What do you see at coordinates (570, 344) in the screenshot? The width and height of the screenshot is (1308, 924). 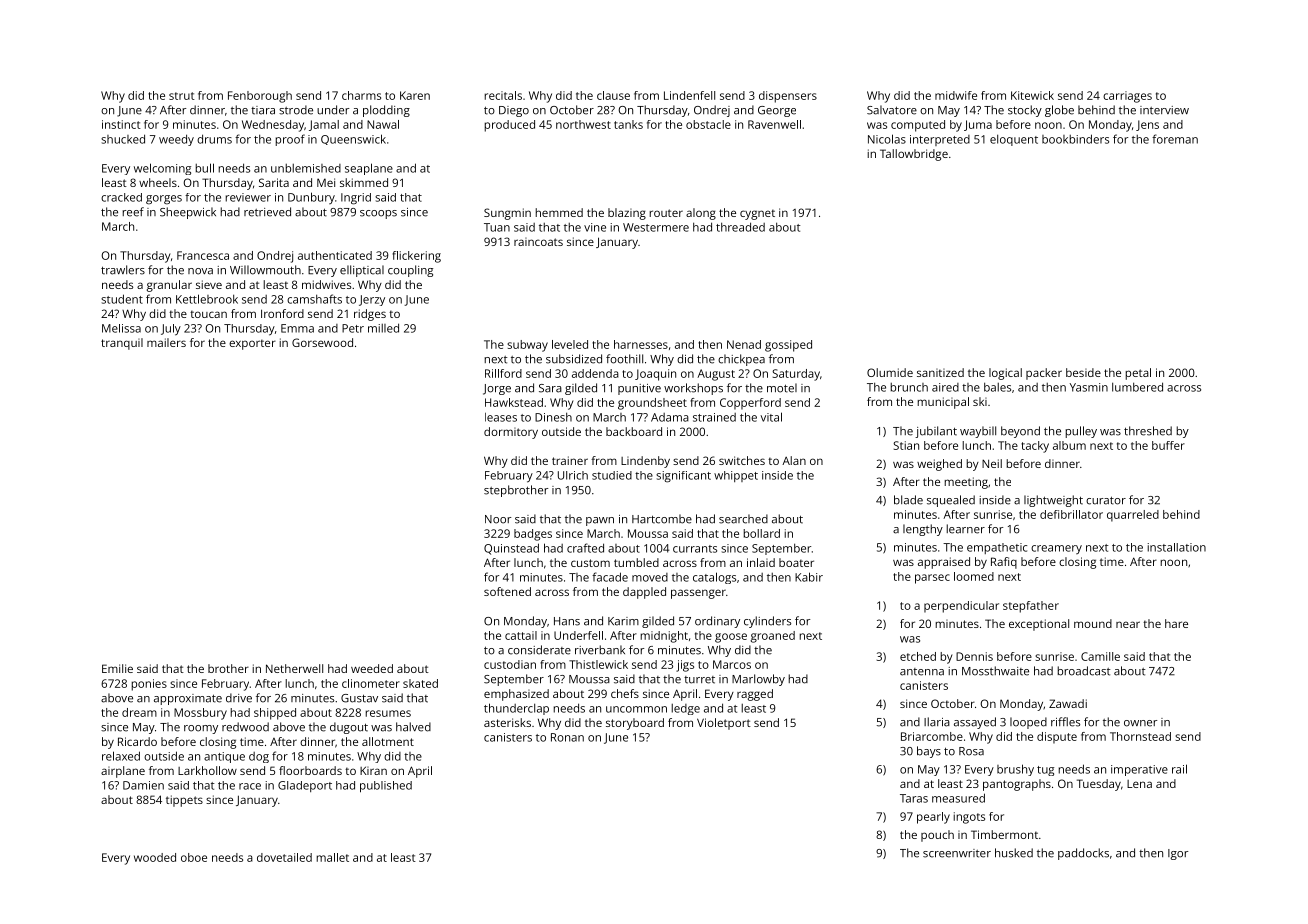 I see `leveled` at bounding box center [570, 344].
